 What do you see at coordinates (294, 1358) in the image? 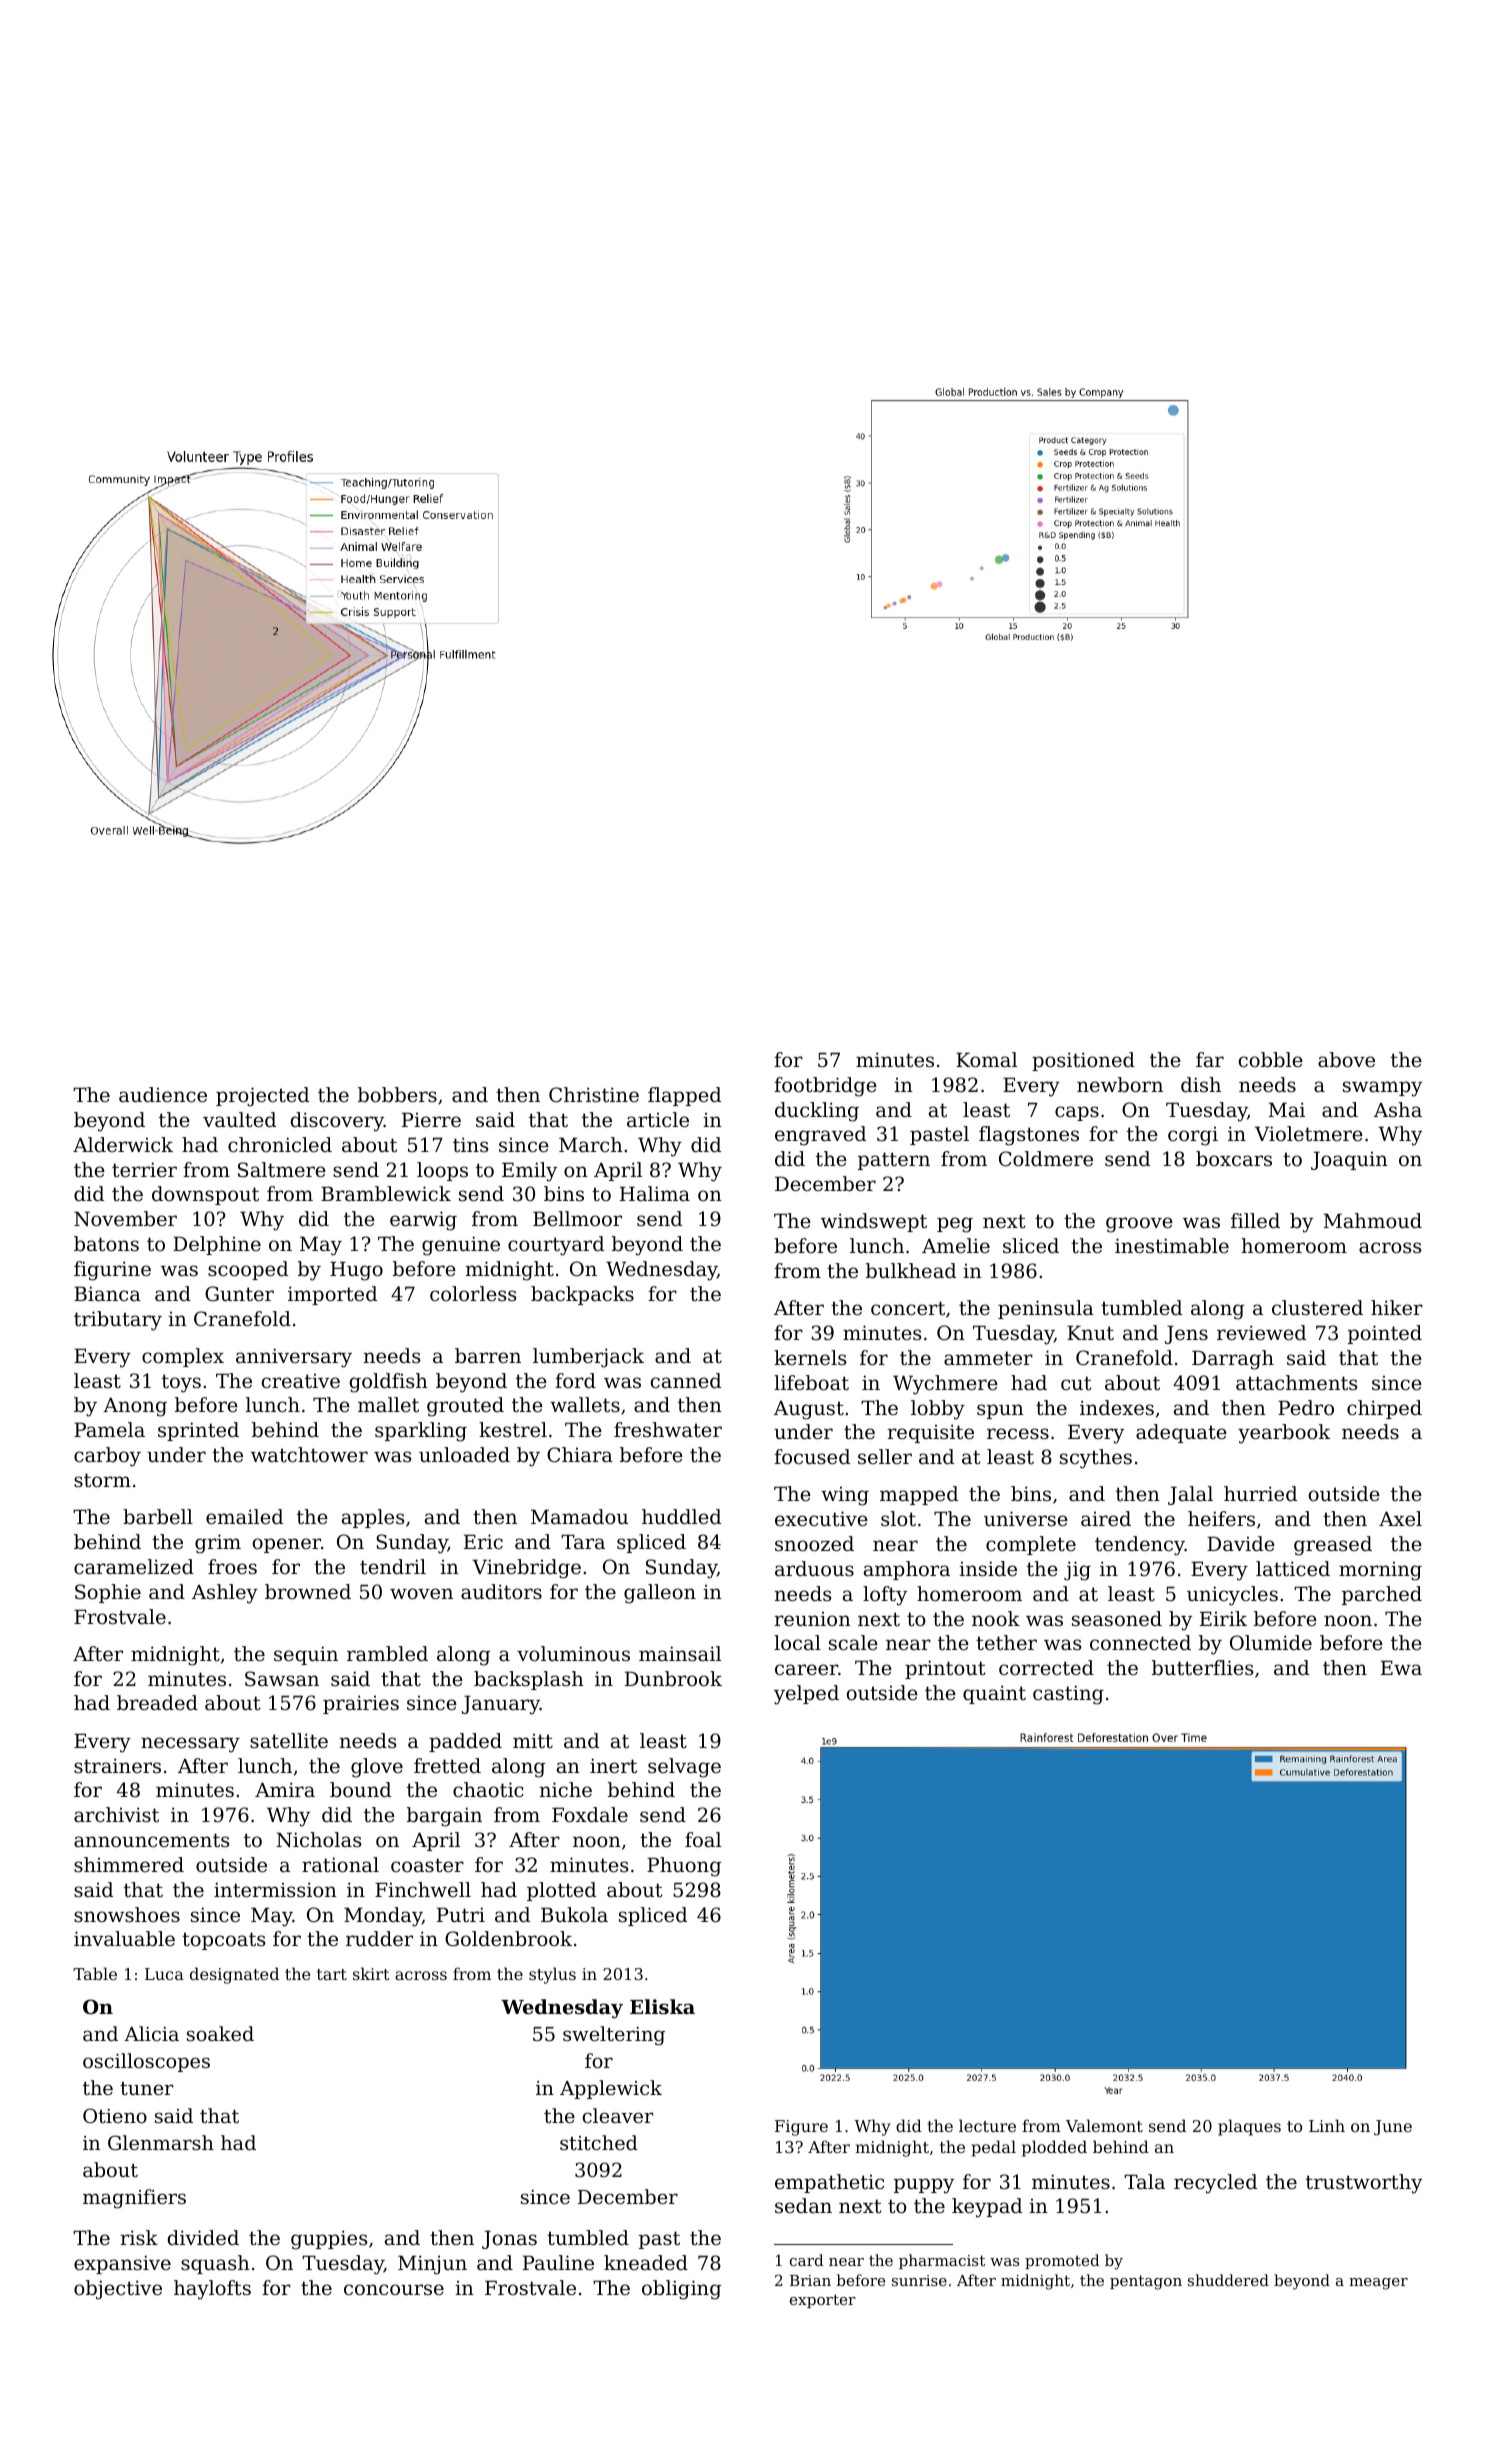
I see `anniversary` at bounding box center [294, 1358].
